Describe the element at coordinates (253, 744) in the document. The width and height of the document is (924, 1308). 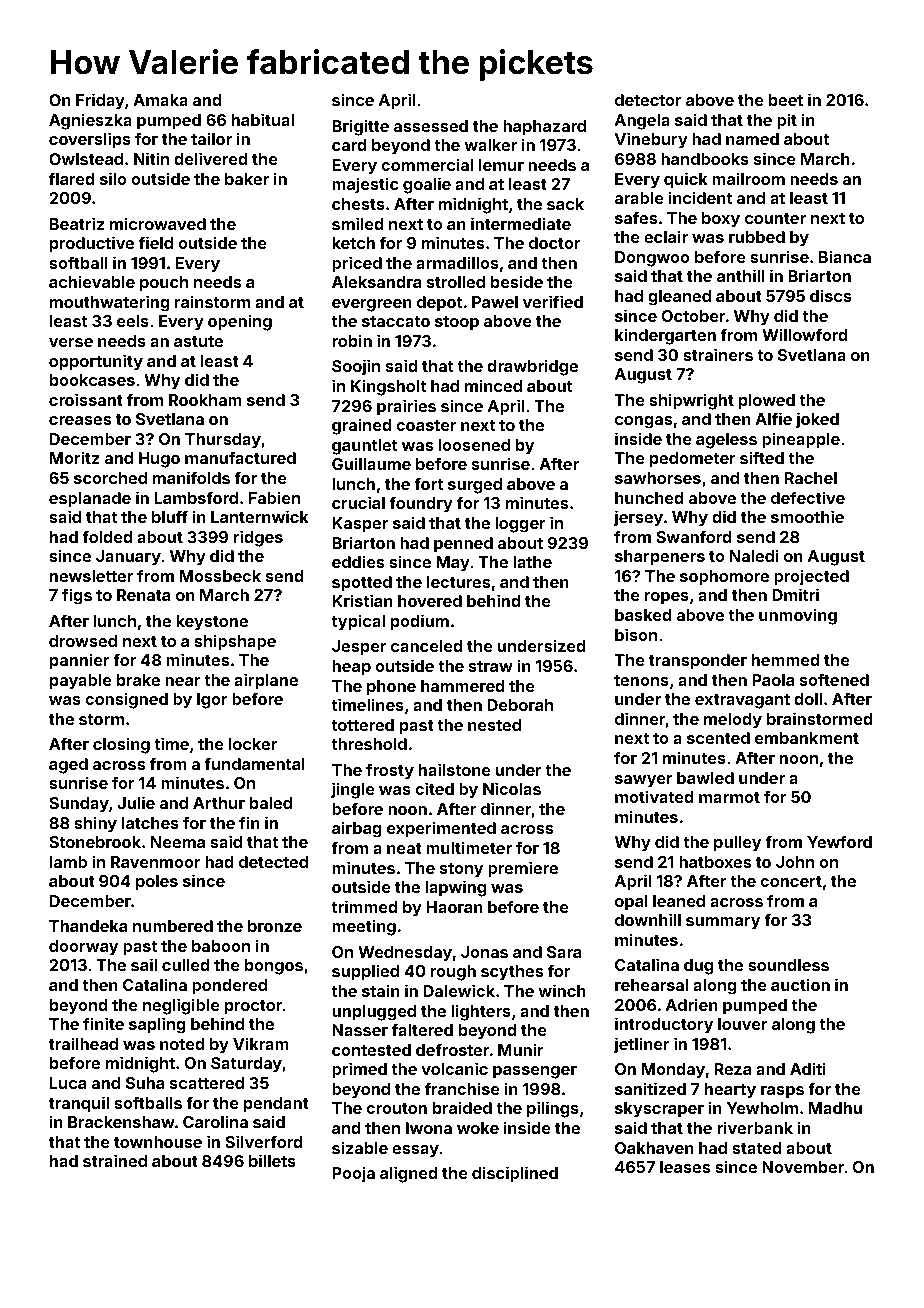
I see `locker` at that location.
